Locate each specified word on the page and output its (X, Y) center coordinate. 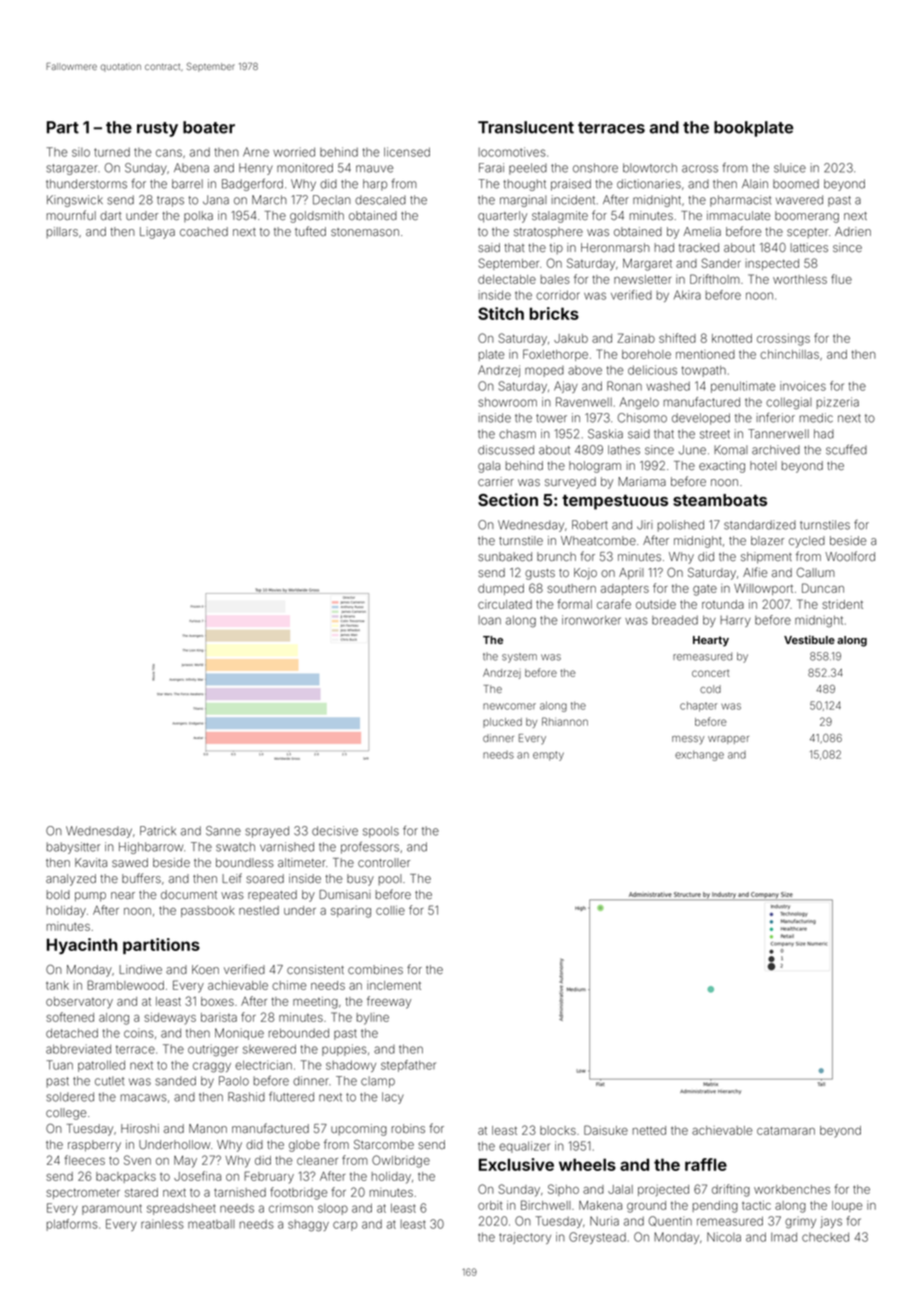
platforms (72, 1225)
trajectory (525, 1238)
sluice (790, 168)
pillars (62, 232)
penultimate (743, 387)
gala (489, 467)
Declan (332, 200)
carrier (496, 481)
